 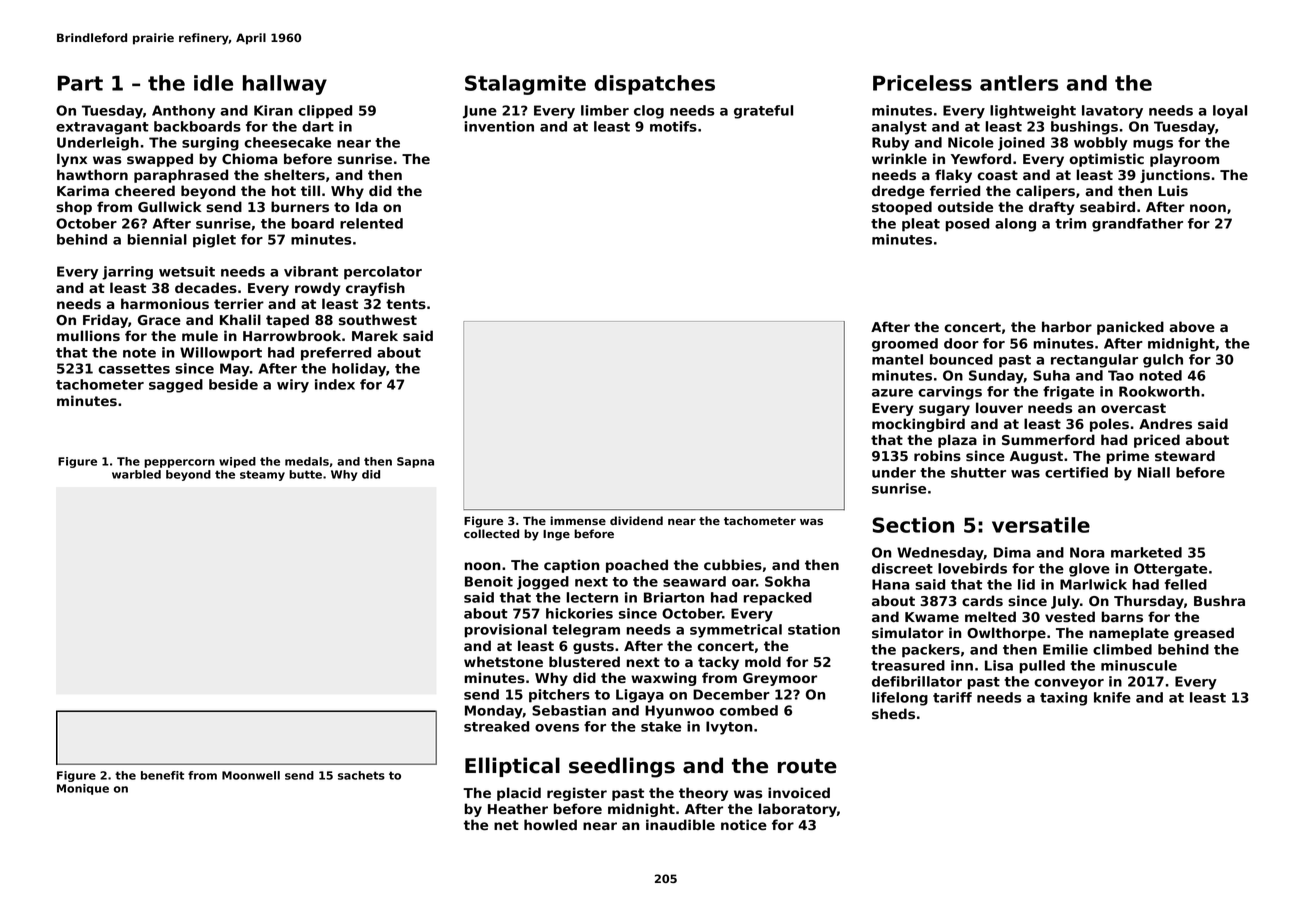 I want to click on whetstone, so click(x=503, y=661).
